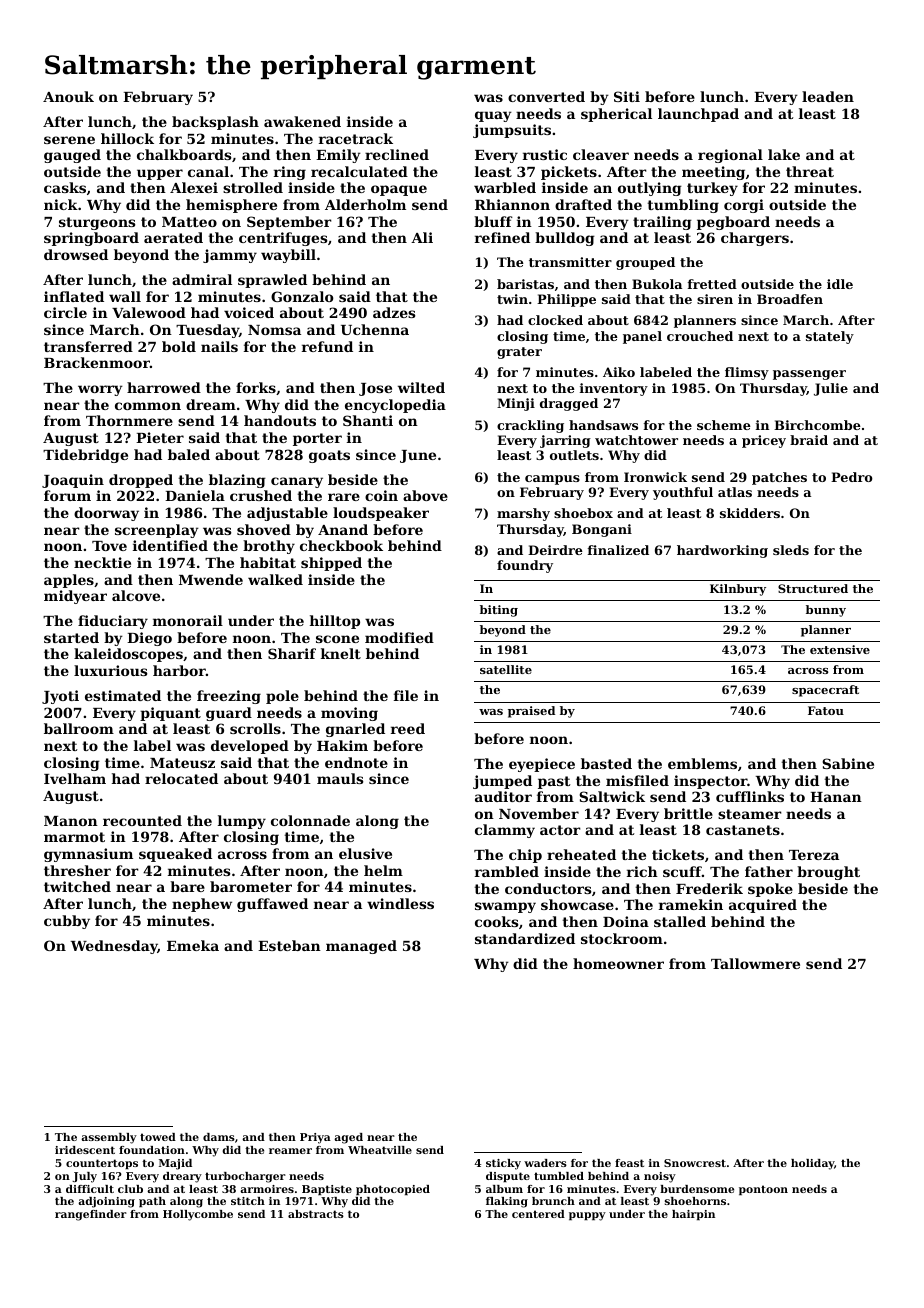 Image resolution: width=924 pixels, height=1308 pixels. What do you see at coordinates (700, 336) in the screenshot?
I see `crouched` at bounding box center [700, 336].
